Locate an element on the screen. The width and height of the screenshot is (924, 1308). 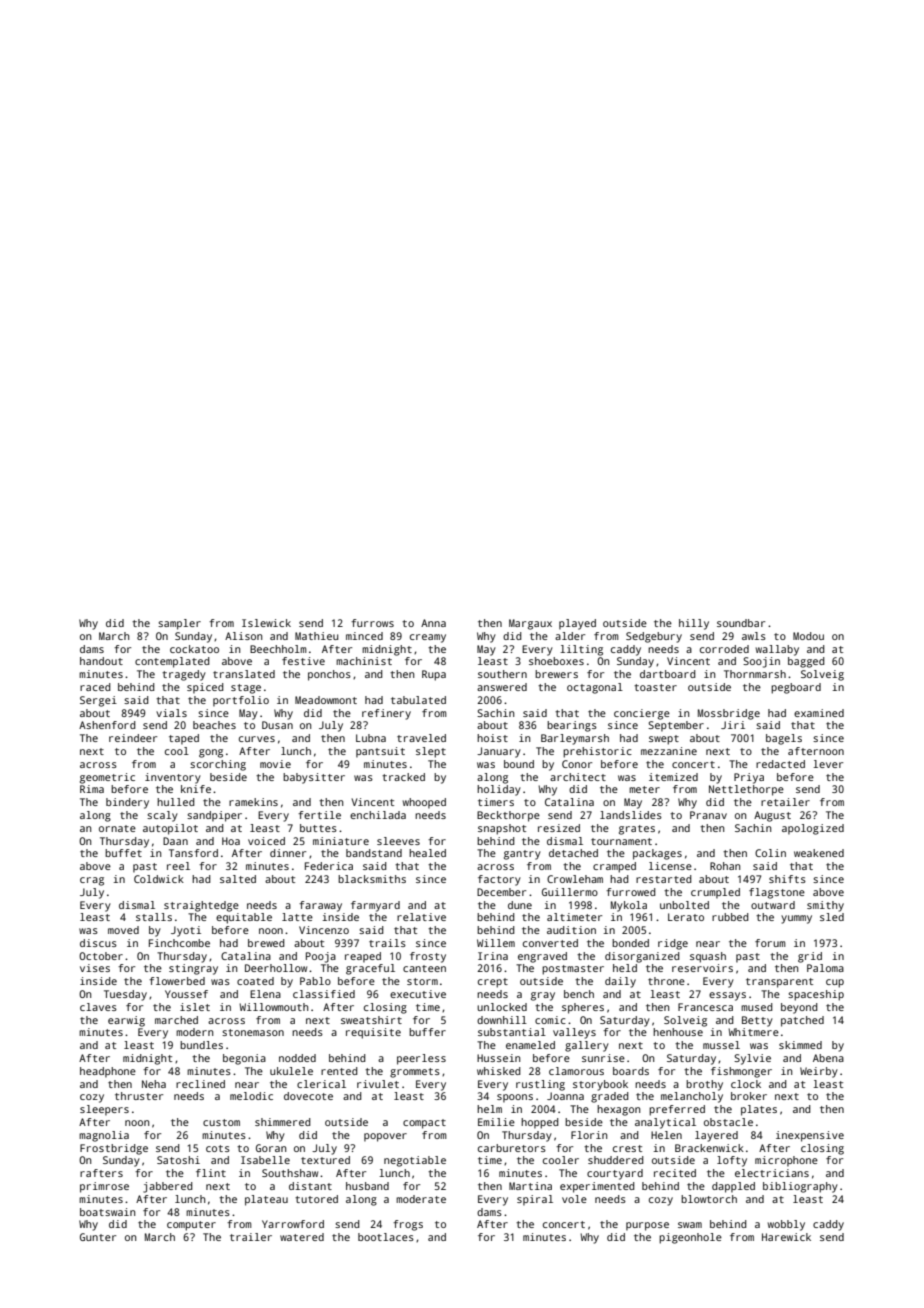
played is located at coordinates (577, 624).
